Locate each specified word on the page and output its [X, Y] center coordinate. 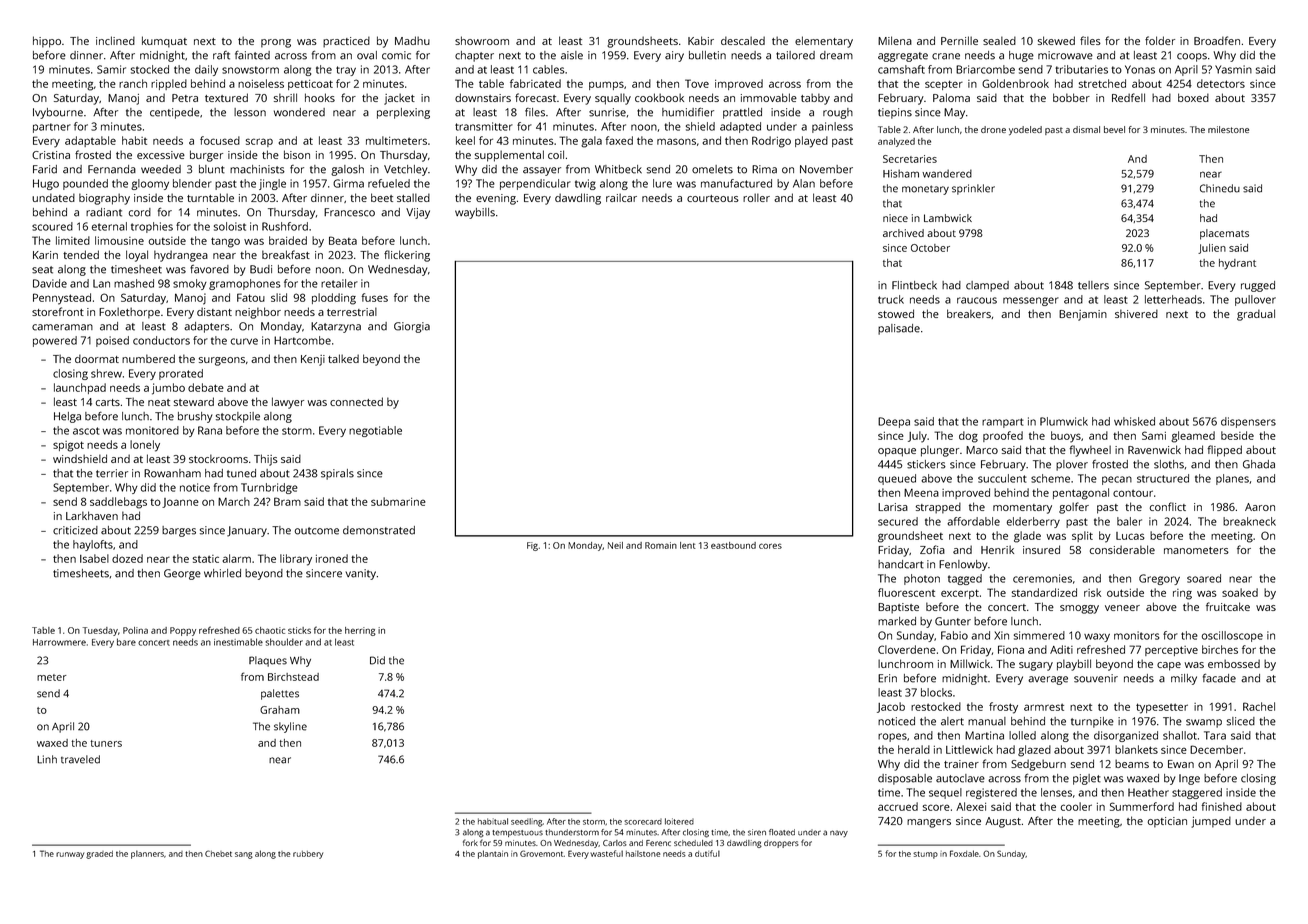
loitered [679, 821]
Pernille [959, 40]
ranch [133, 83]
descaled [743, 40]
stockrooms [218, 458]
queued [897, 479]
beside [1237, 435]
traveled [80, 759]
